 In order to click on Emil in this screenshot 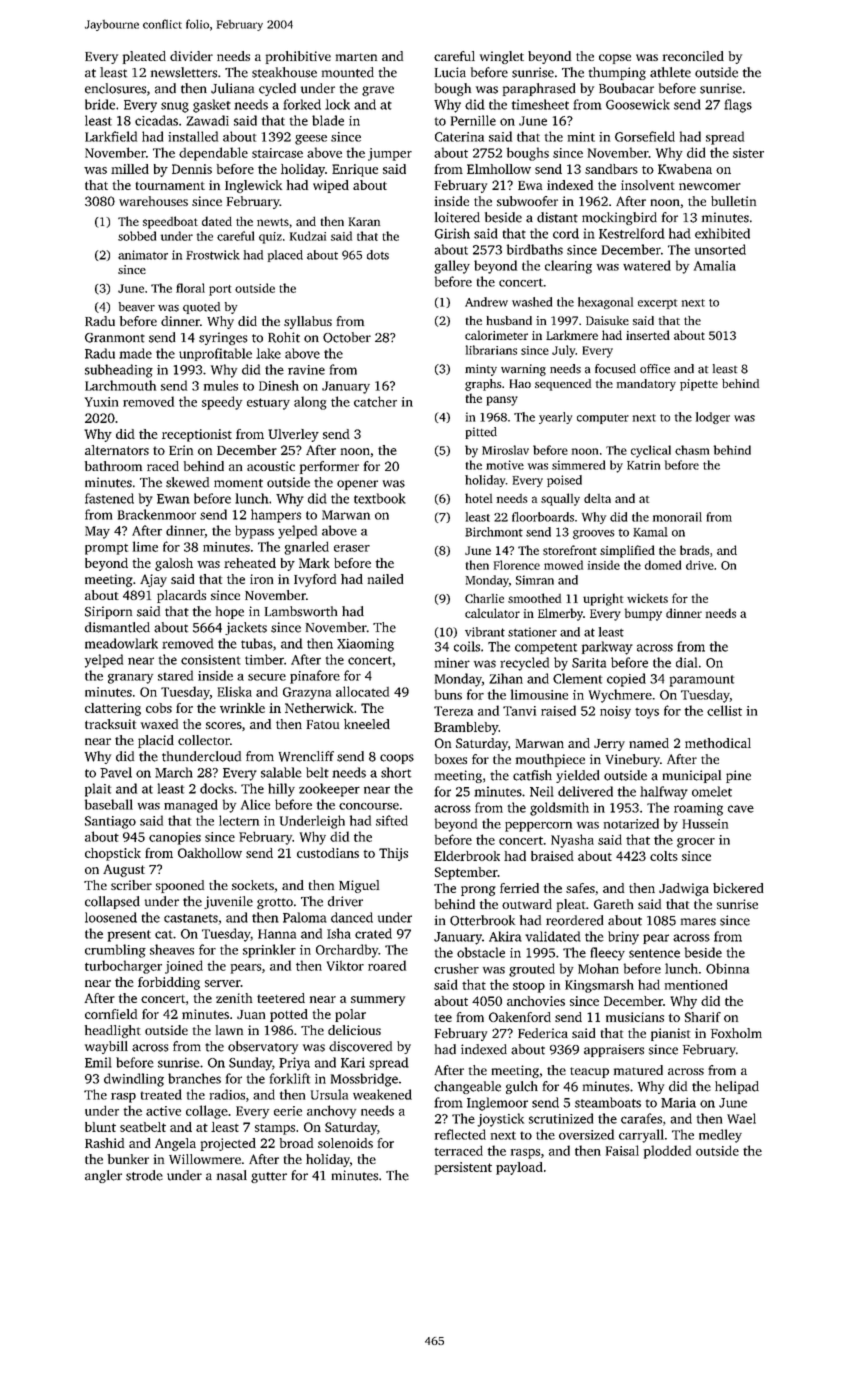, I will do `click(98, 1062)`.
